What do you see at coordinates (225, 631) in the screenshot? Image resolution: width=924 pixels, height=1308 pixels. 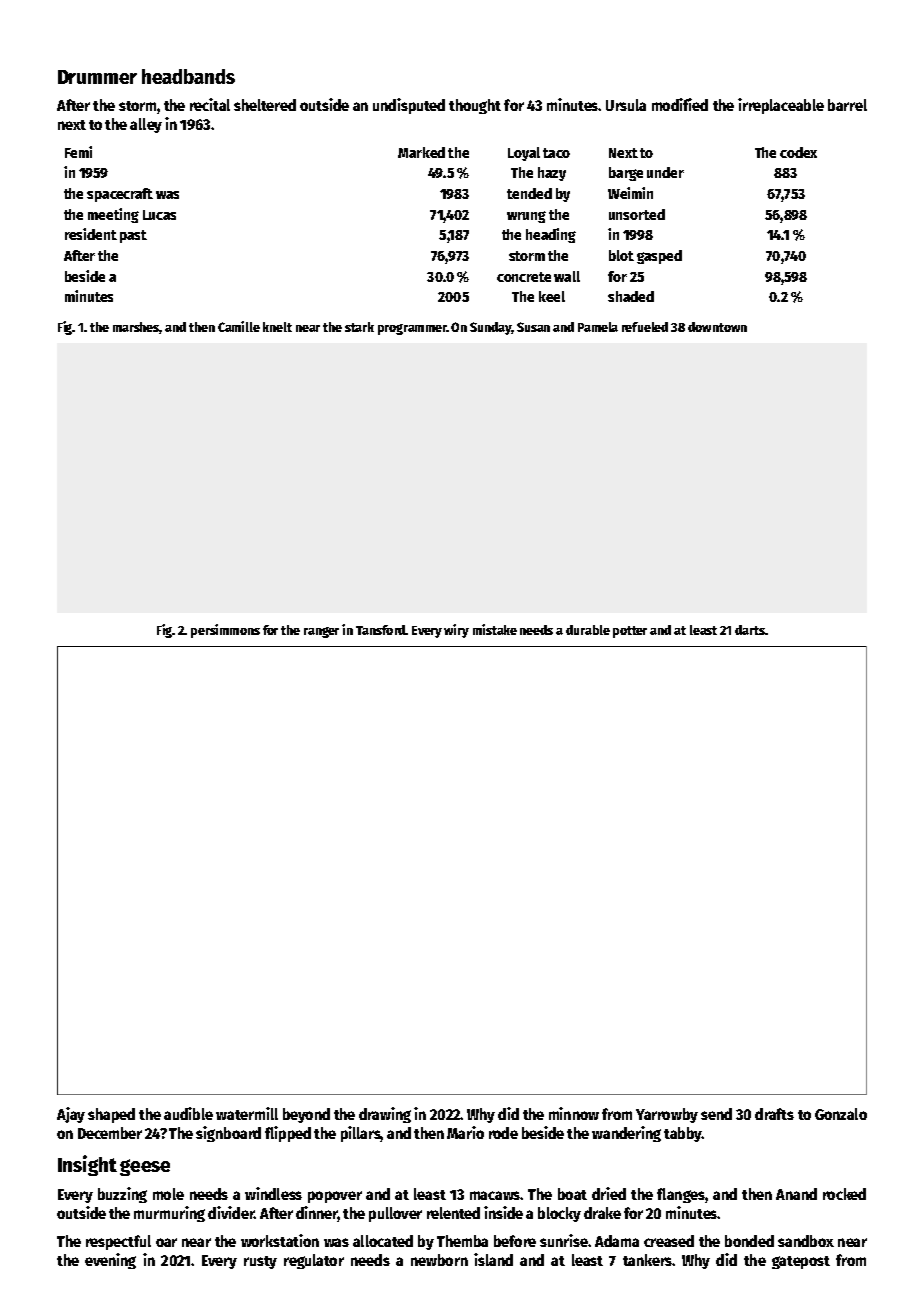 I see `persimmons` at bounding box center [225, 631].
